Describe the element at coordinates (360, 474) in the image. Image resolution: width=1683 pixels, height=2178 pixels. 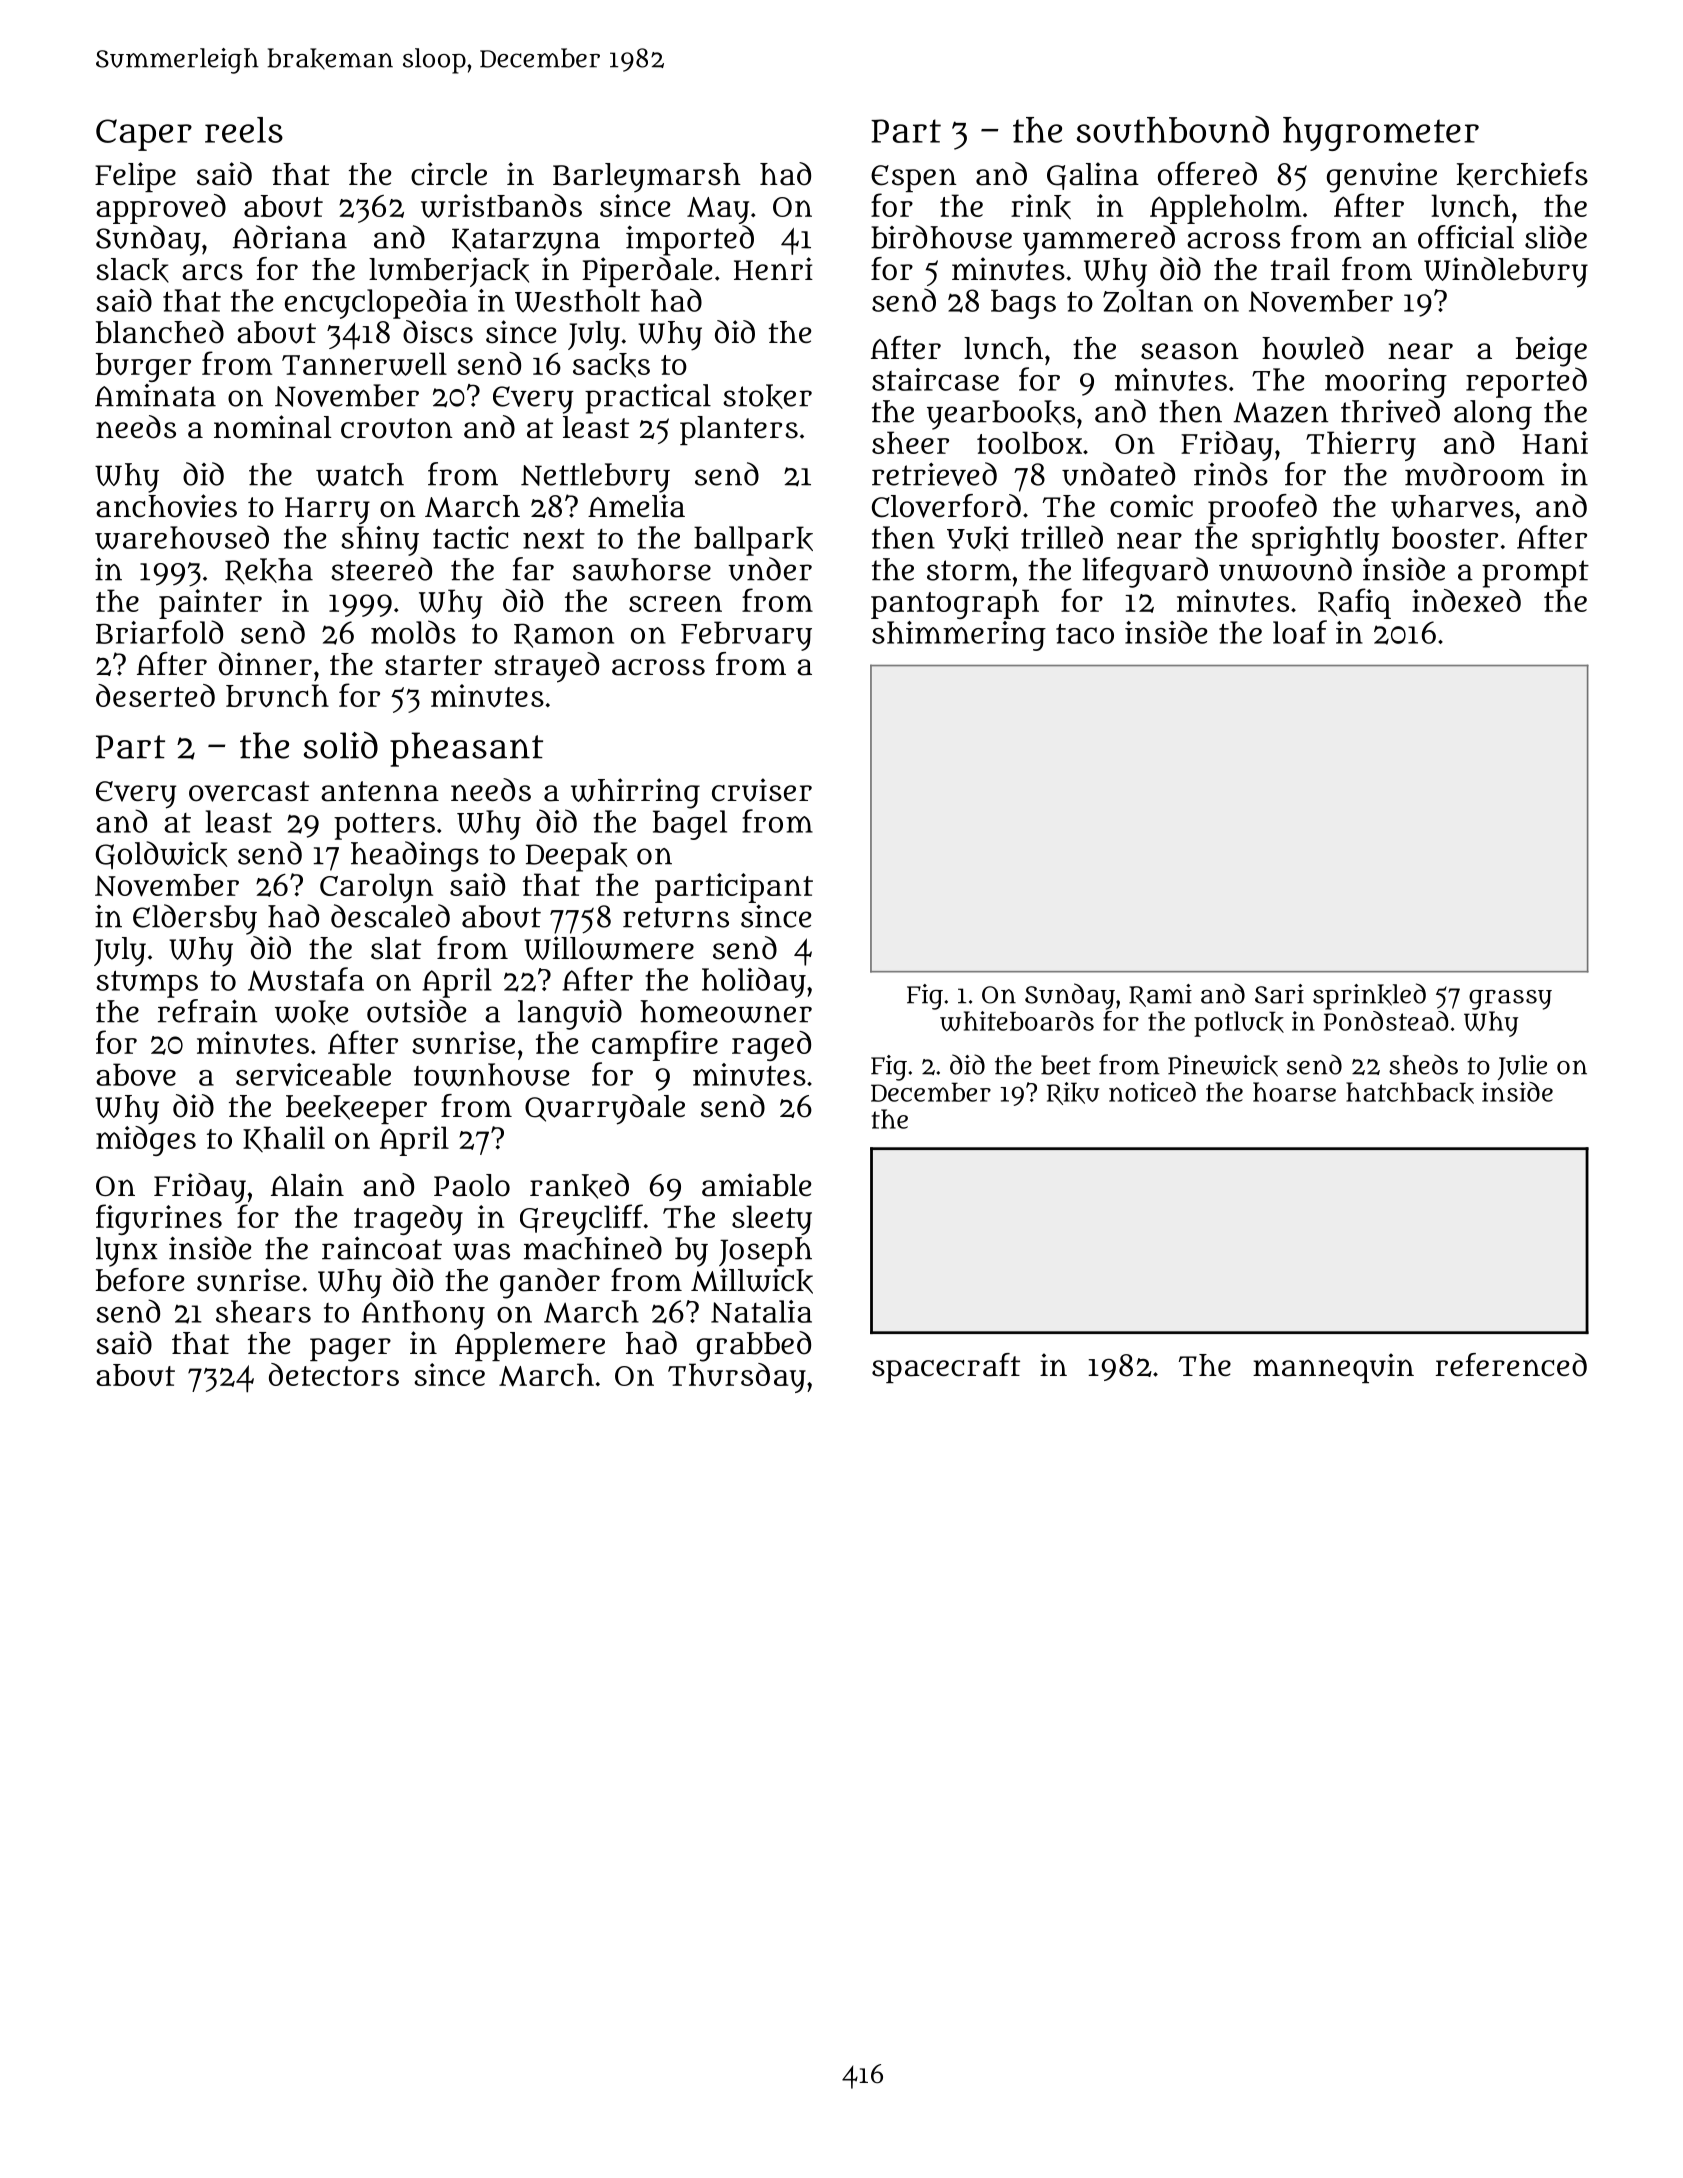
I see `watch` at that location.
